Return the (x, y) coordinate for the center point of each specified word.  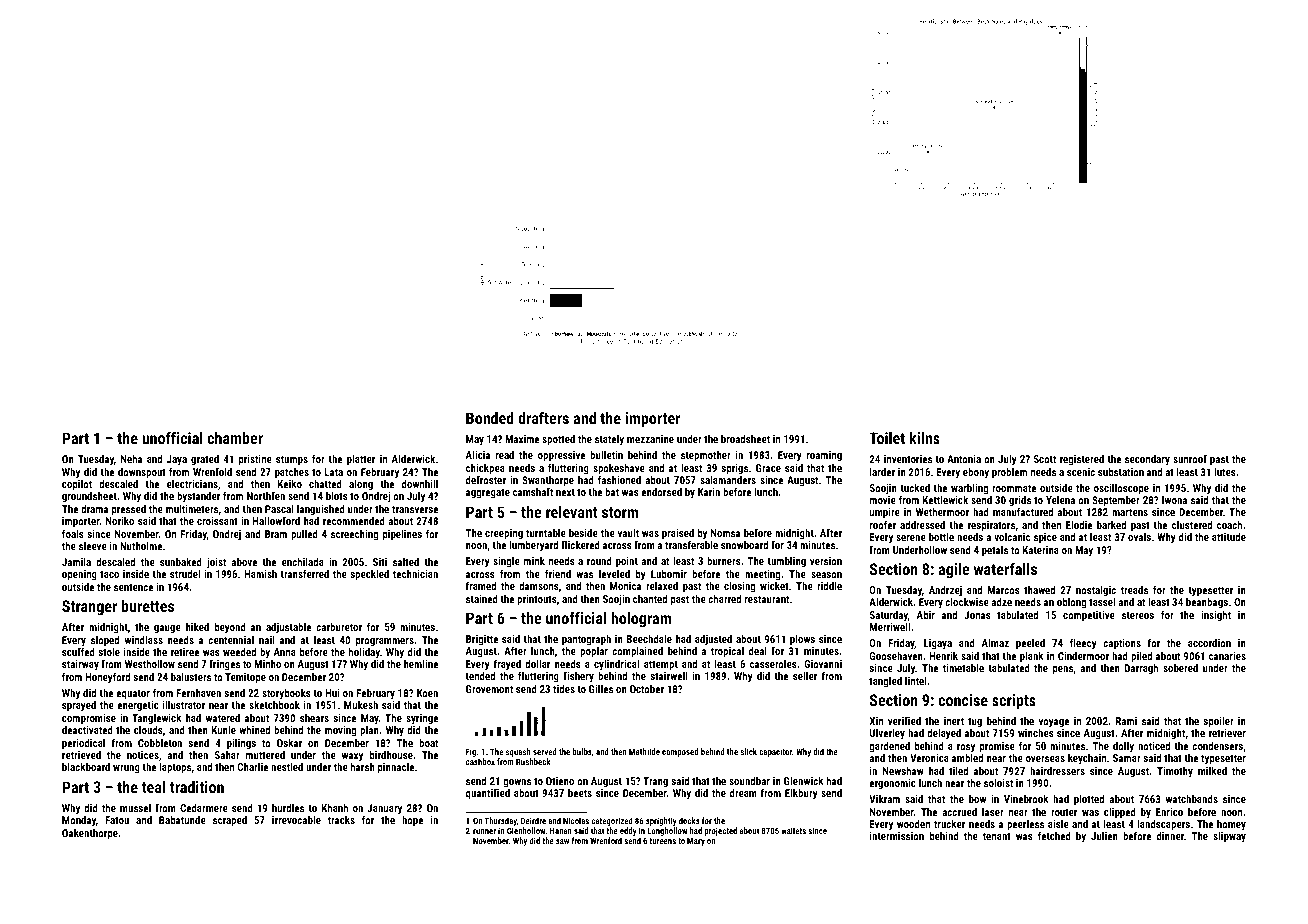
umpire (885, 513)
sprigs (734, 469)
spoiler (1218, 722)
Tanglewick (157, 719)
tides (564, 689)
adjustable (288, 628)
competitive (1089, 616)
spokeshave (619, 469)
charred (724, 599)
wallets (793, 830)
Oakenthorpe (90, 834)
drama (94, 509)
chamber (235, 438)
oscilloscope (1121, 489)
